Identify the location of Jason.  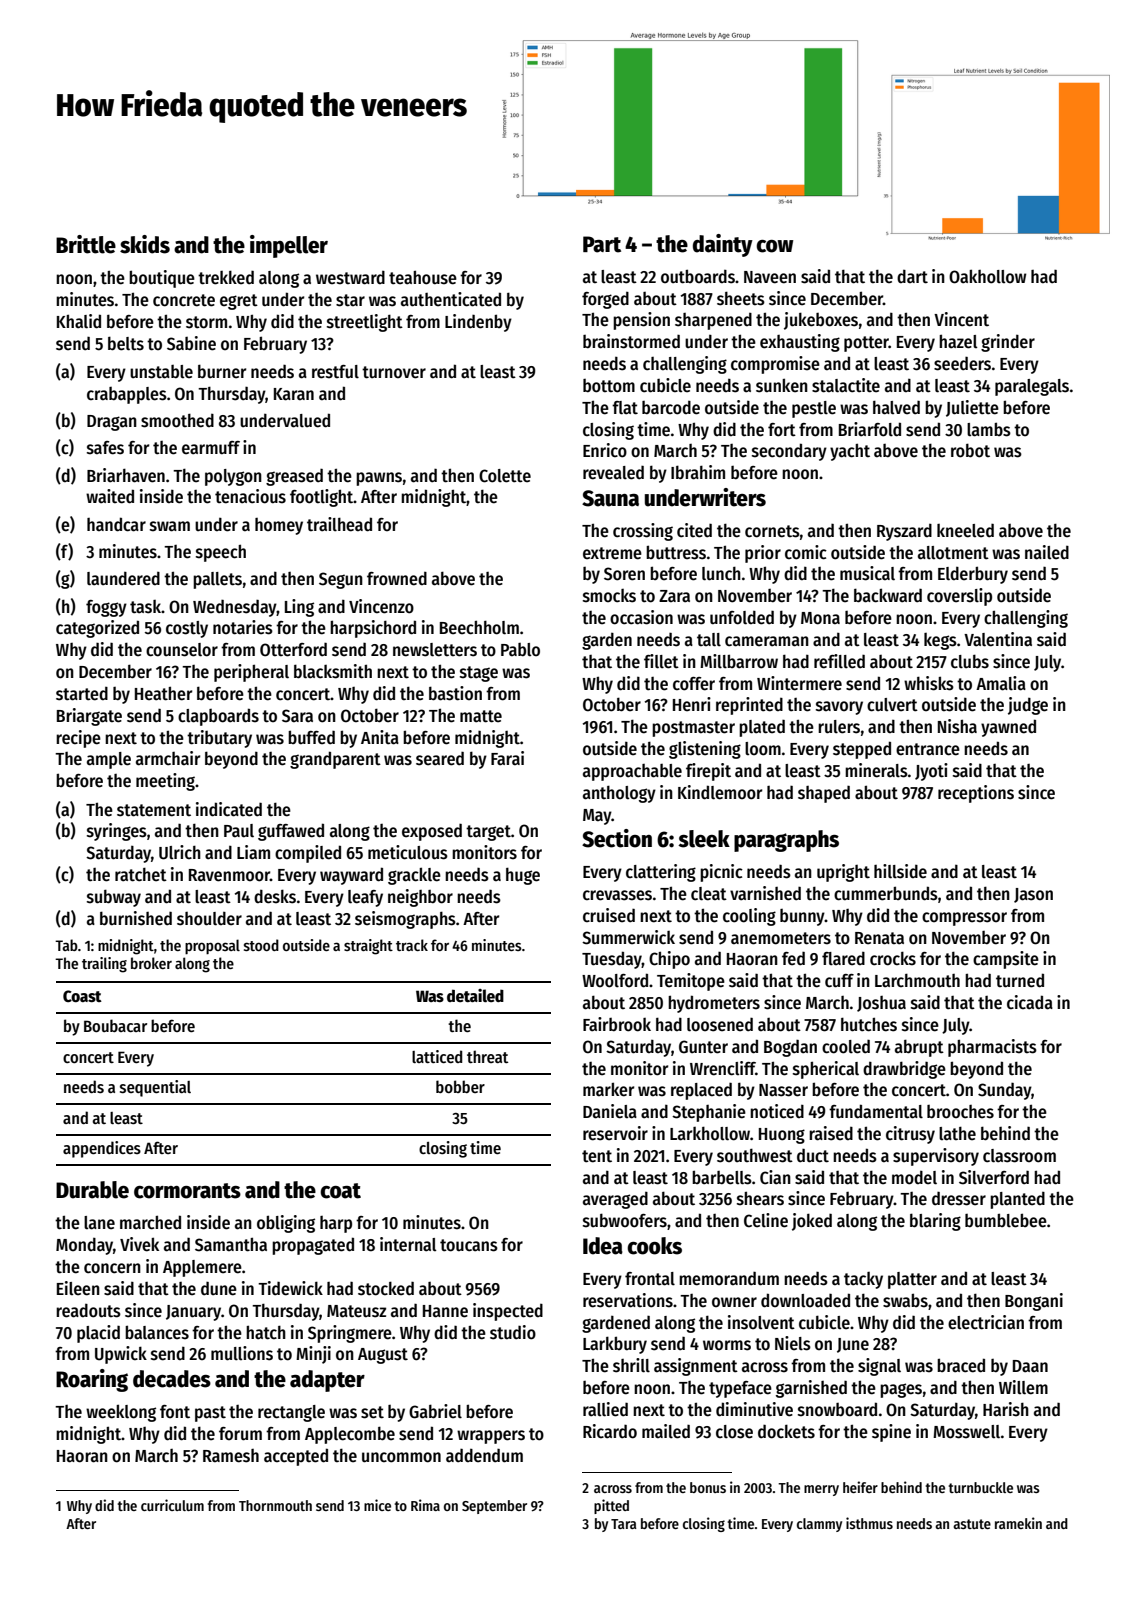
(1033, 895).
